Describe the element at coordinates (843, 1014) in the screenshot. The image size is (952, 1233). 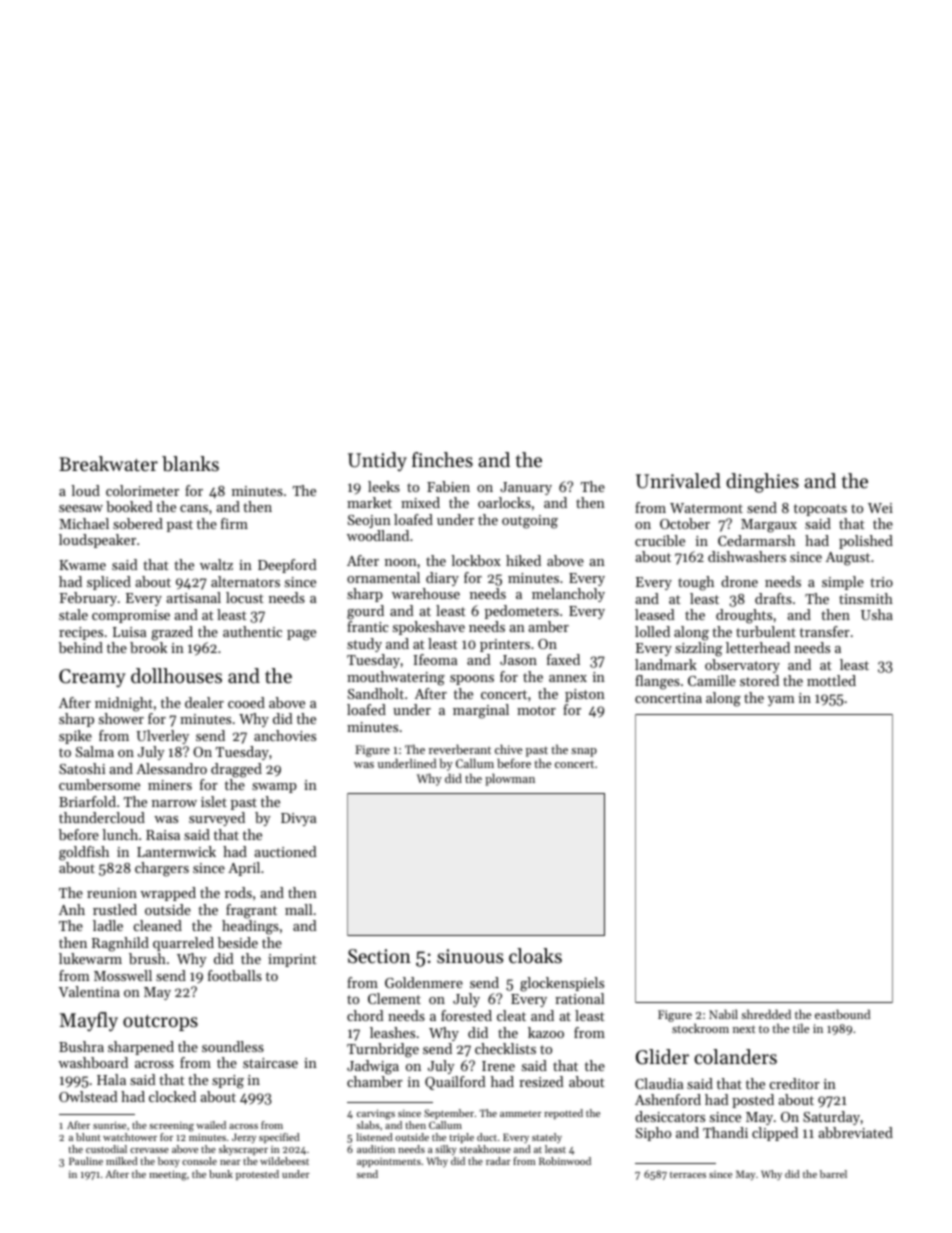
I see `eastbound` at that location.
